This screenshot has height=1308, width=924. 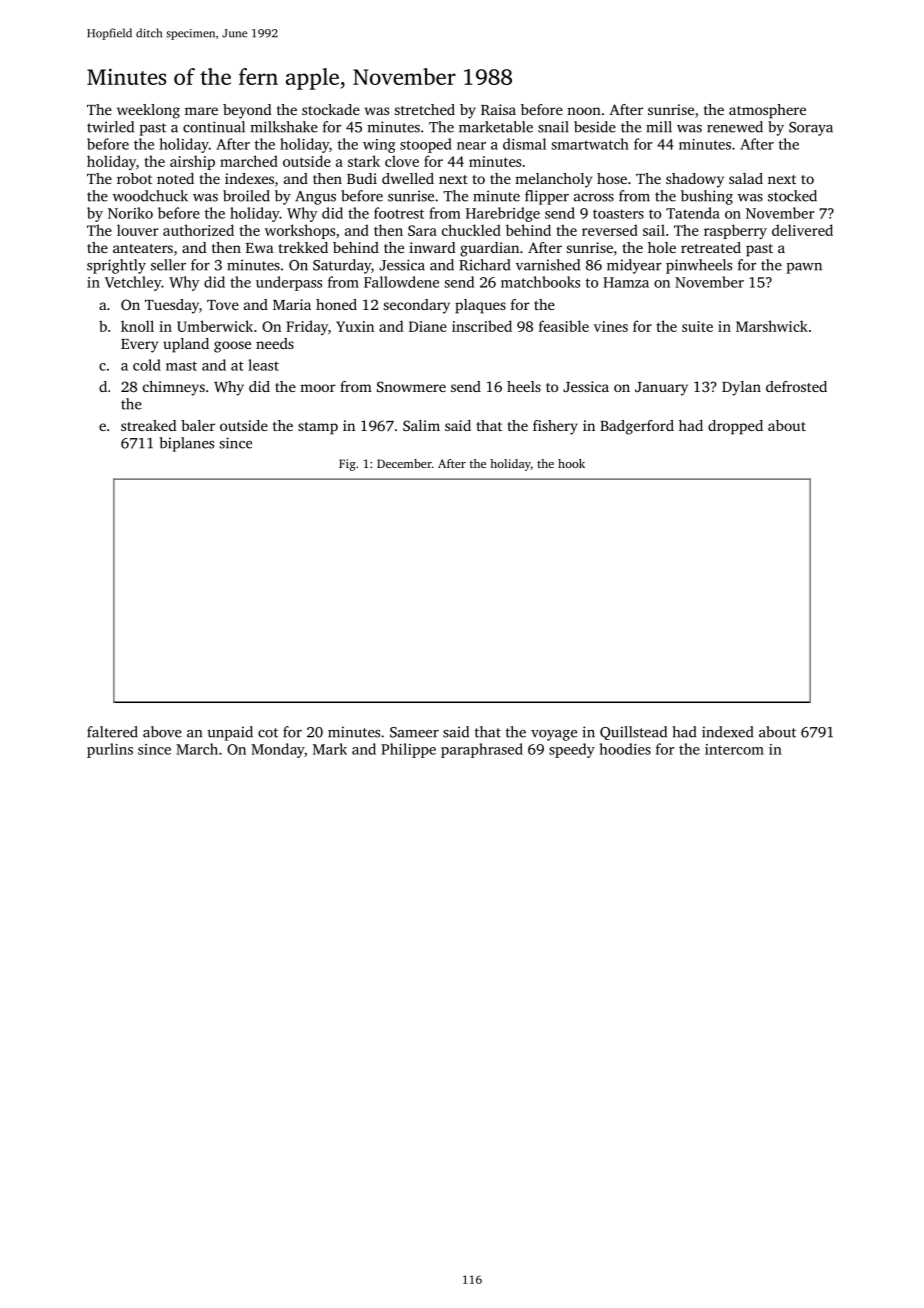 I want to click on baler, so click(x=198, y=425).
